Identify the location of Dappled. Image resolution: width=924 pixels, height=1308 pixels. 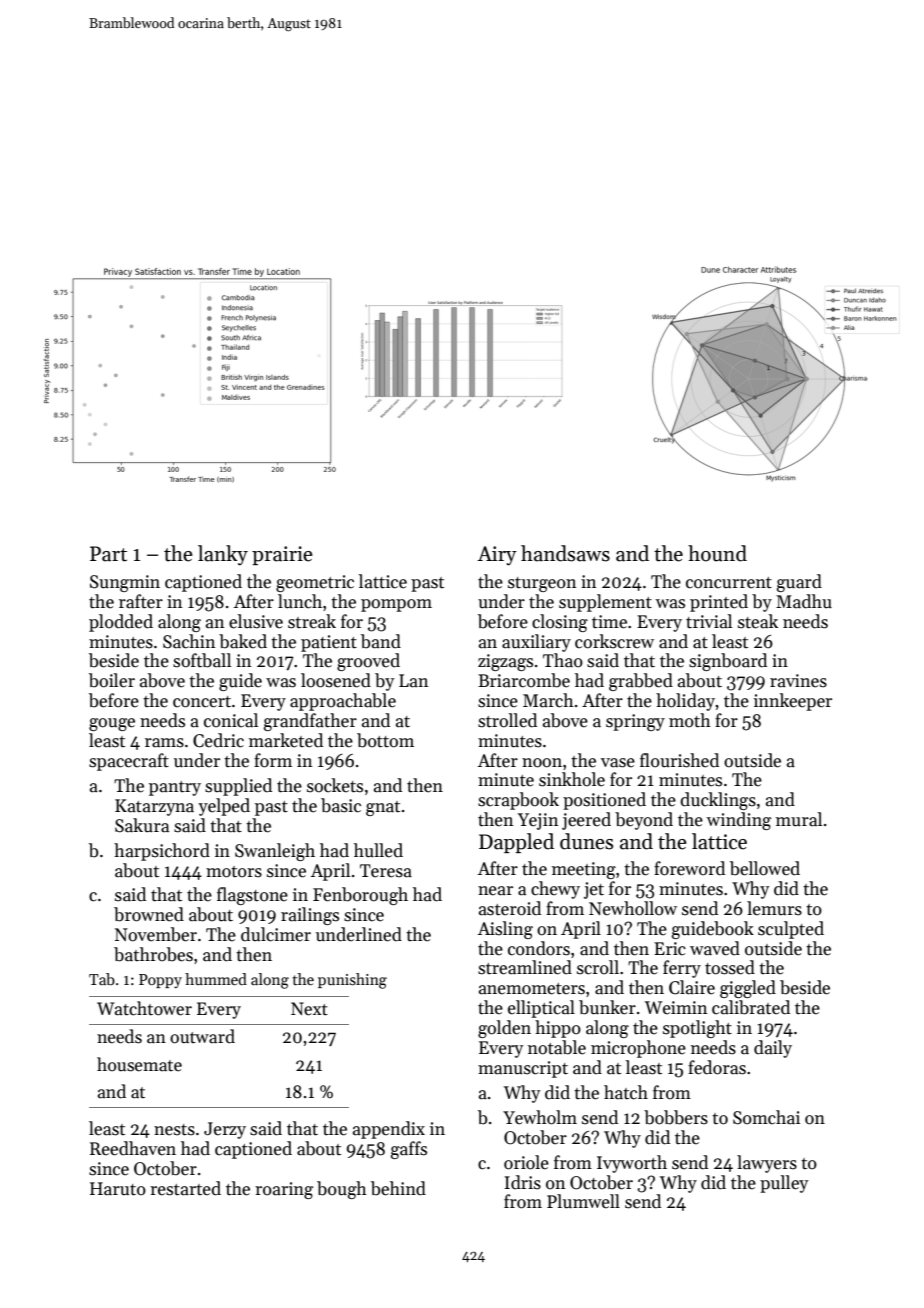
(516, 843).
